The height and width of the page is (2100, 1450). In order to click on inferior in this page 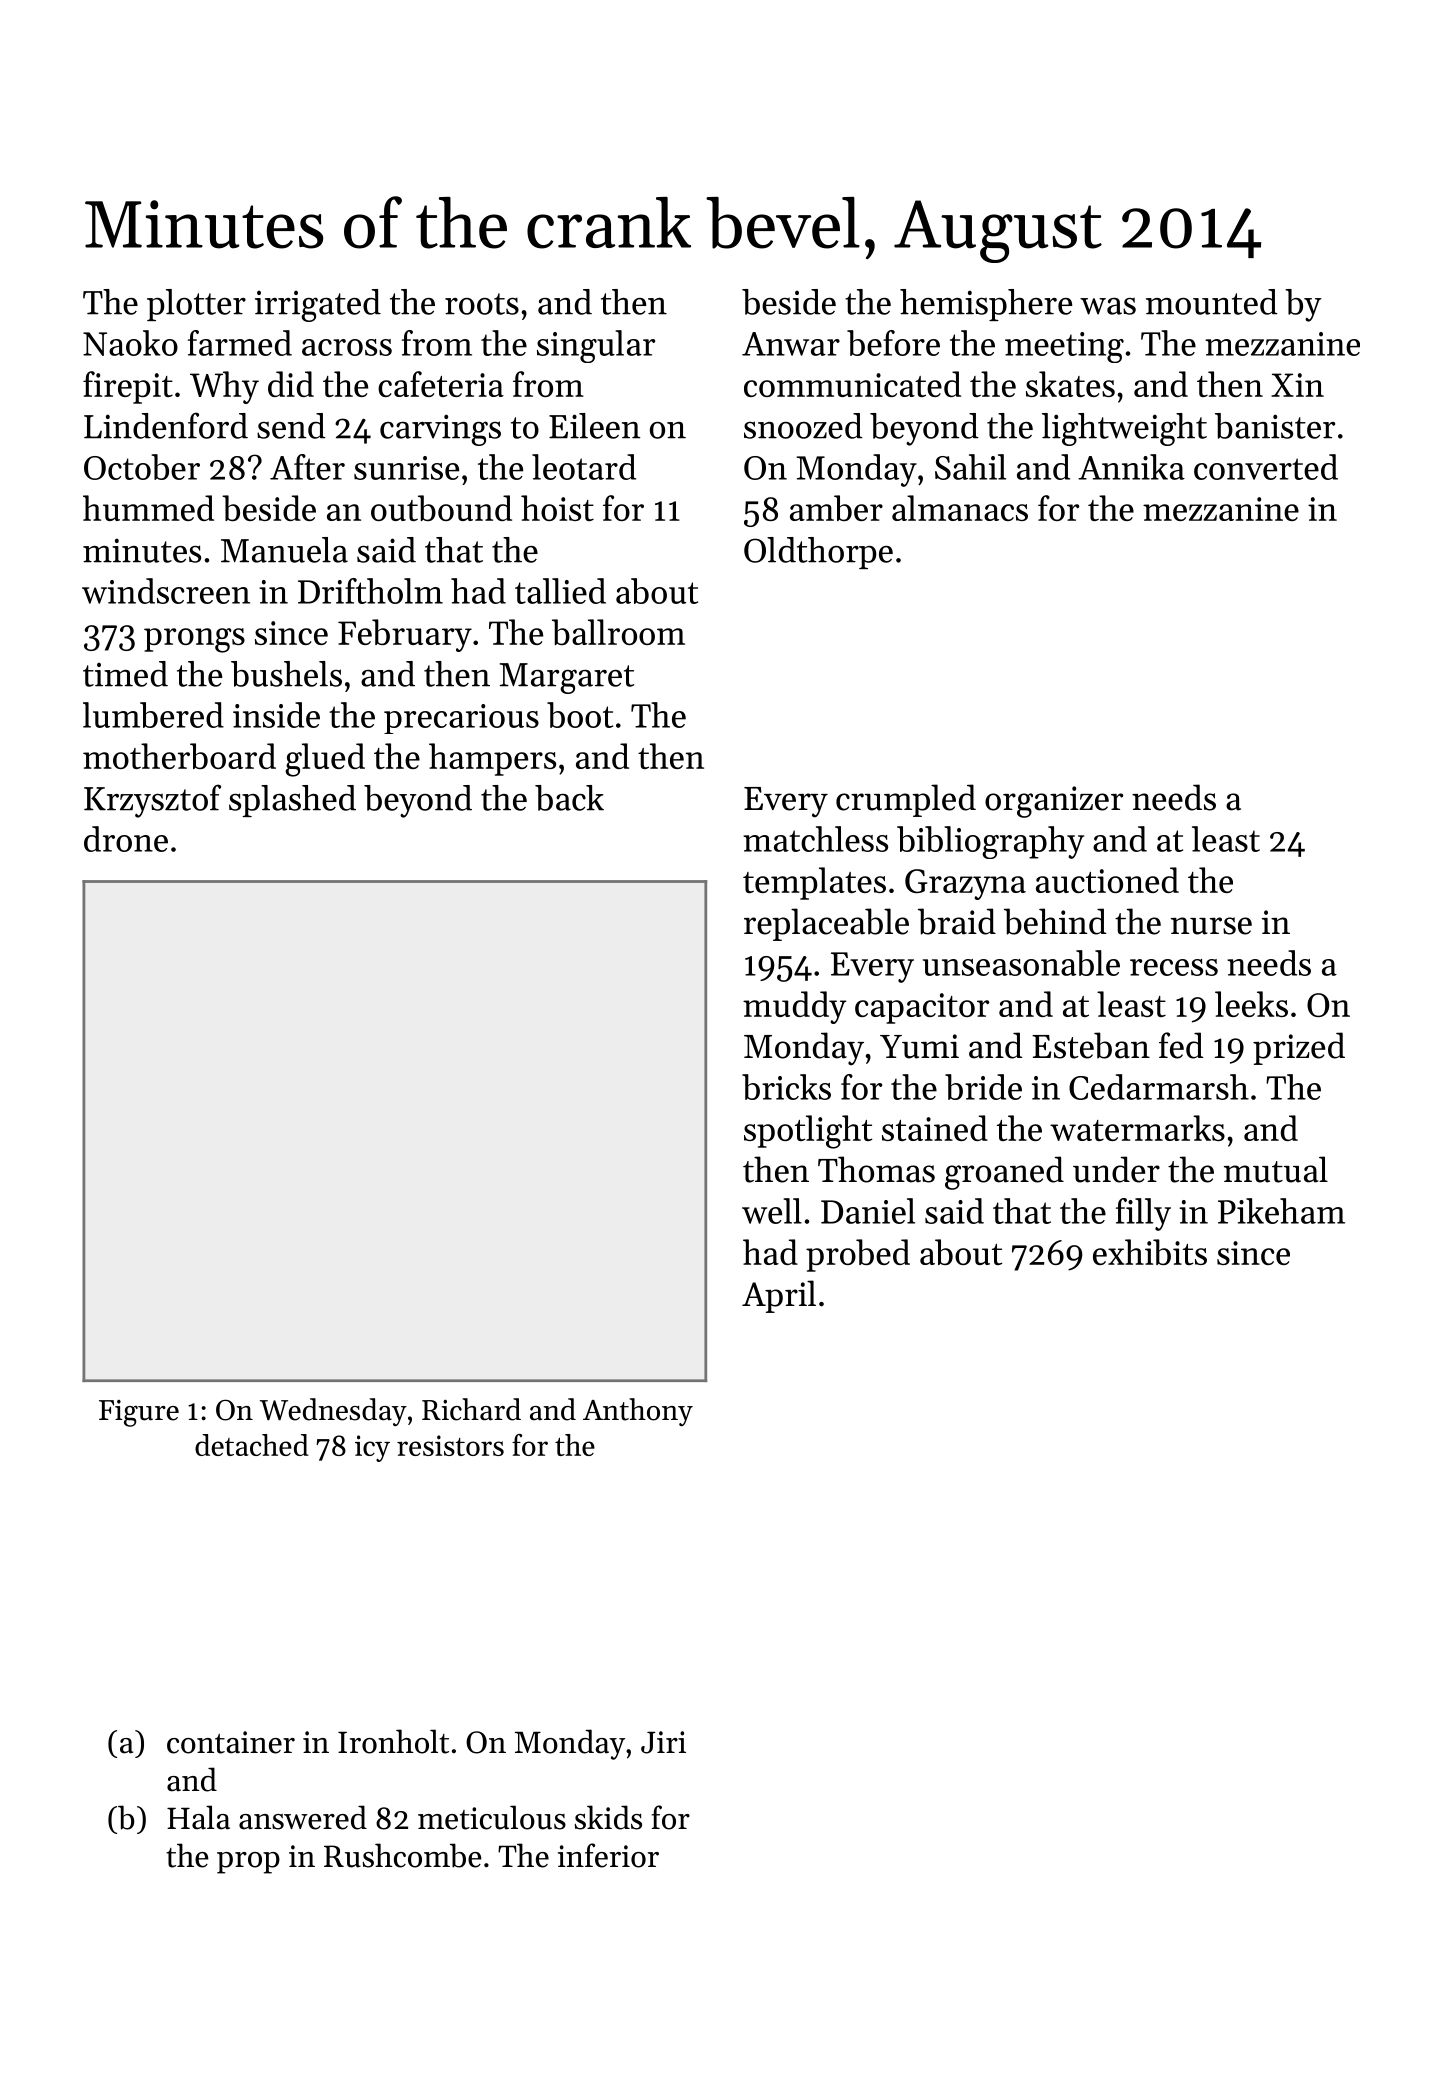, I will do `click(608, 1855)`.
